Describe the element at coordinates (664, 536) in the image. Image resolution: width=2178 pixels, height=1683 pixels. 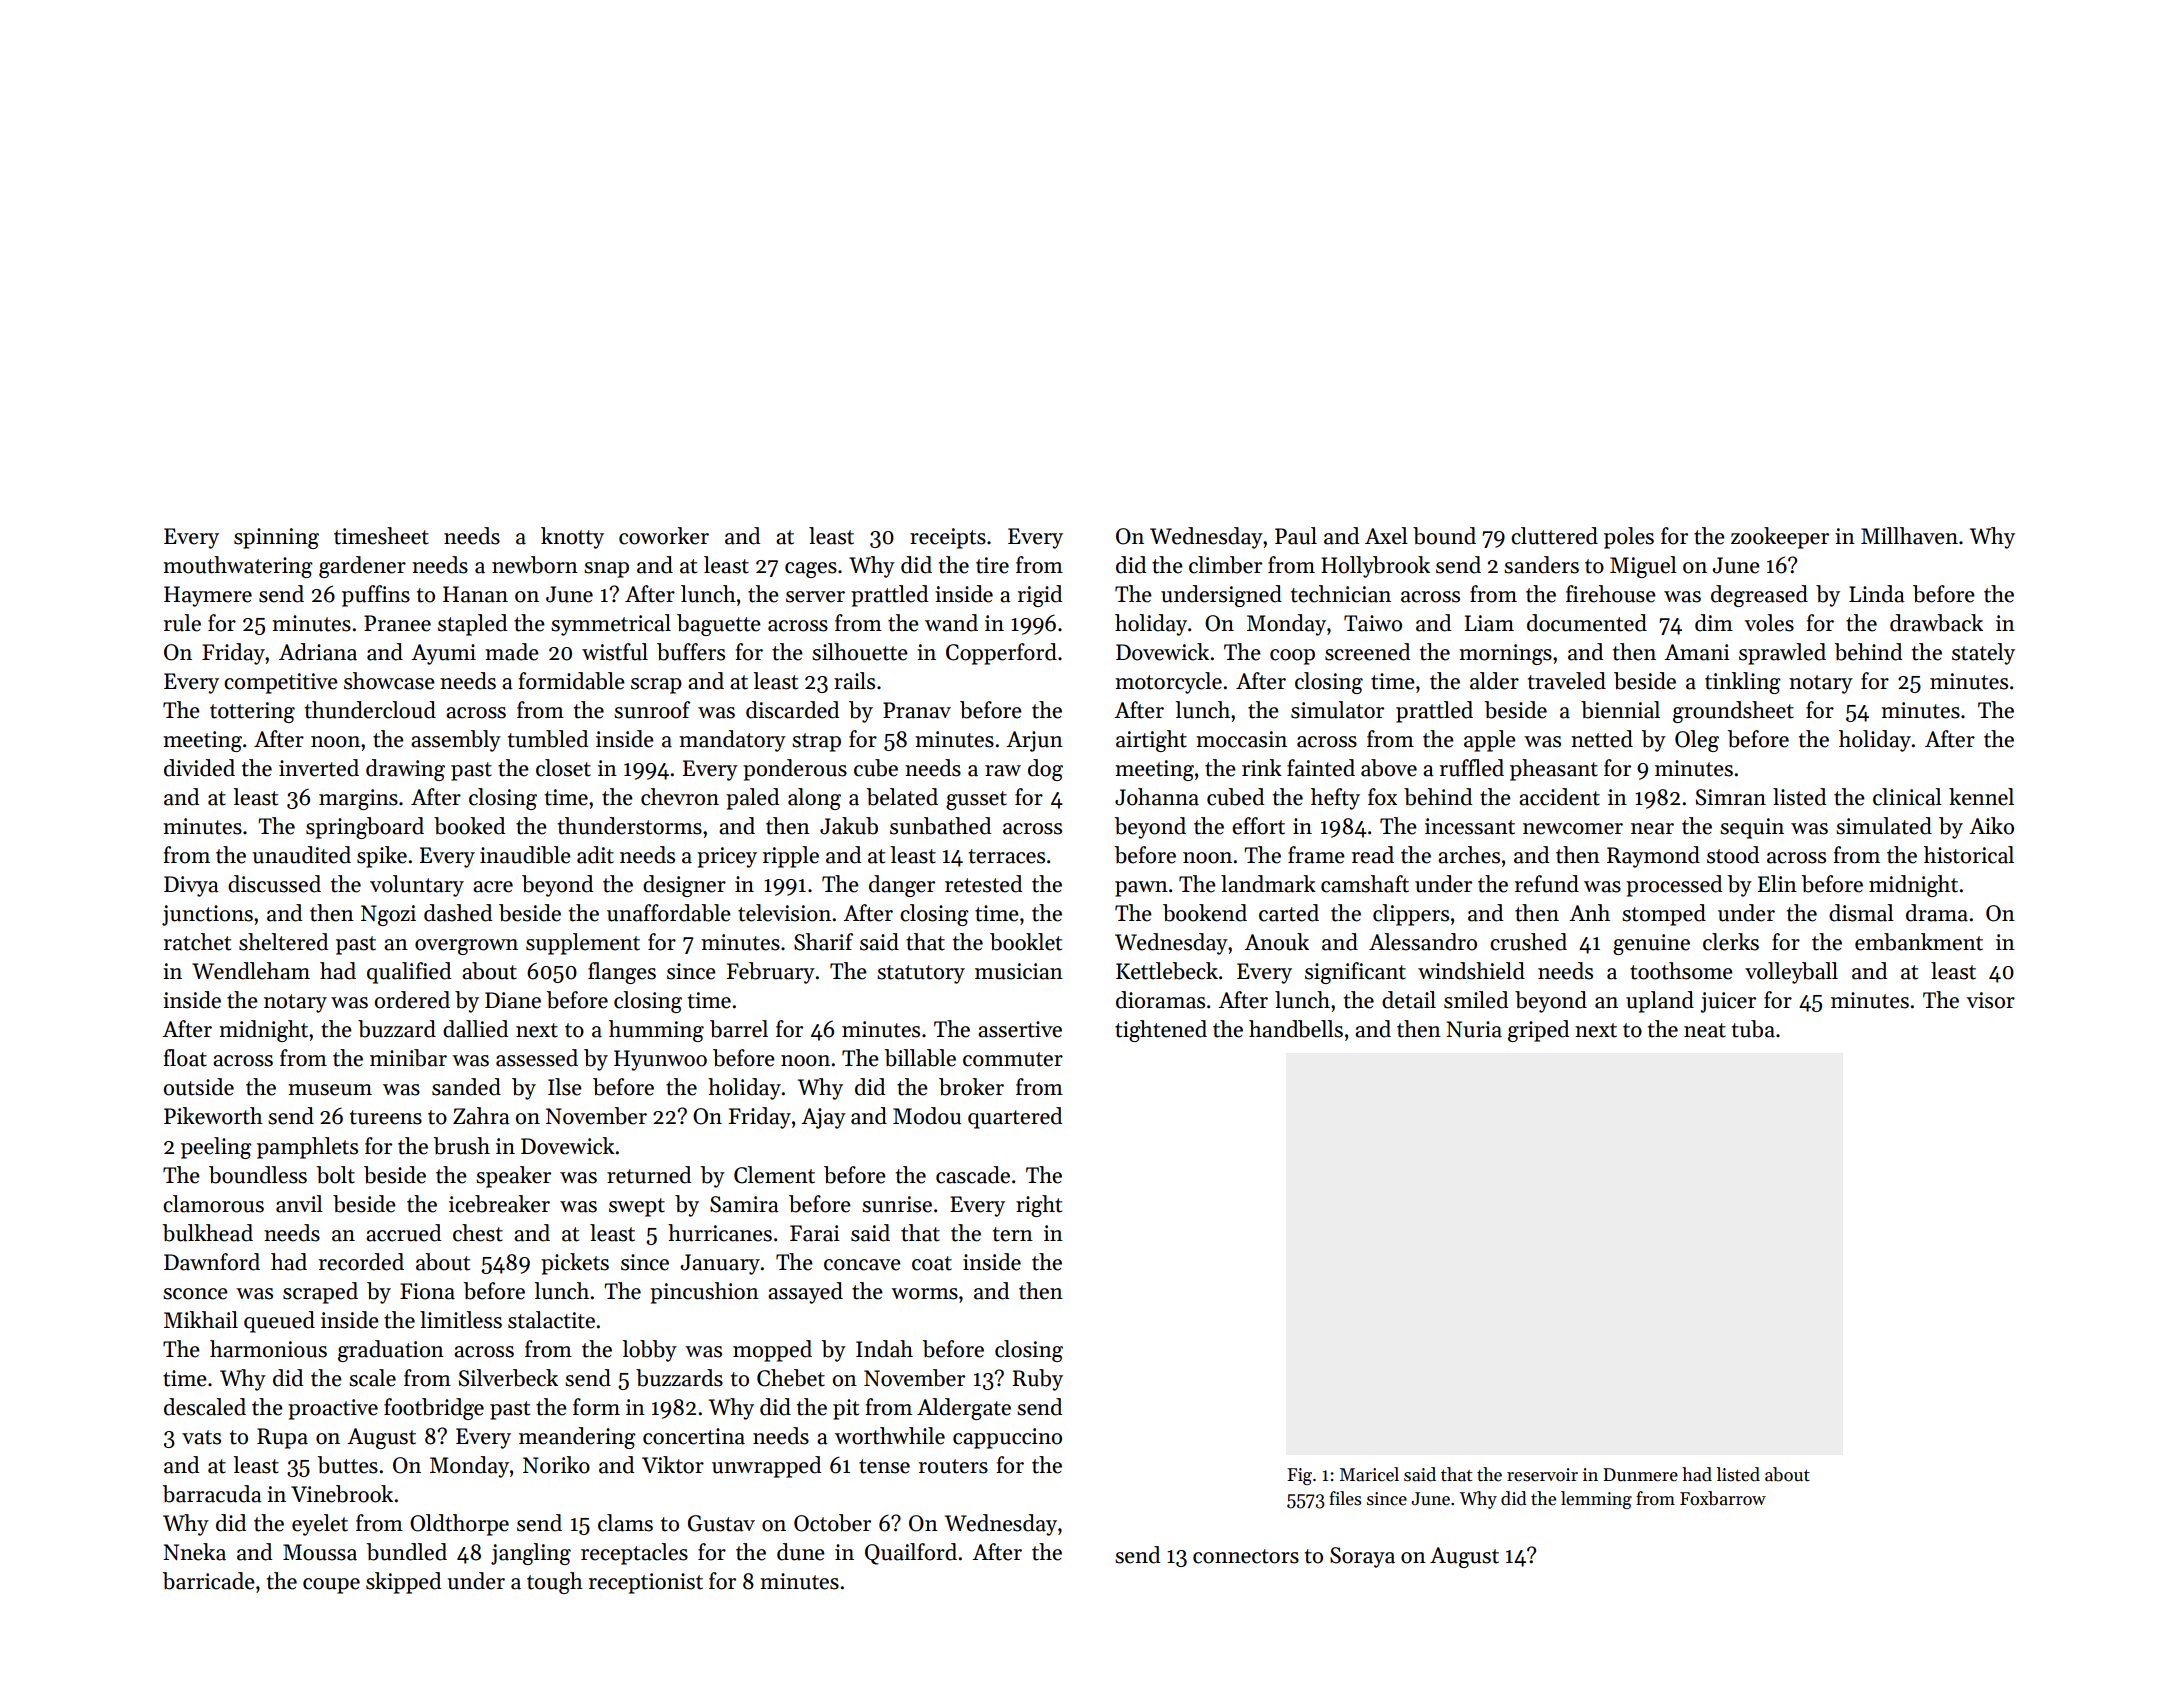
I see `coworker` at that location.
